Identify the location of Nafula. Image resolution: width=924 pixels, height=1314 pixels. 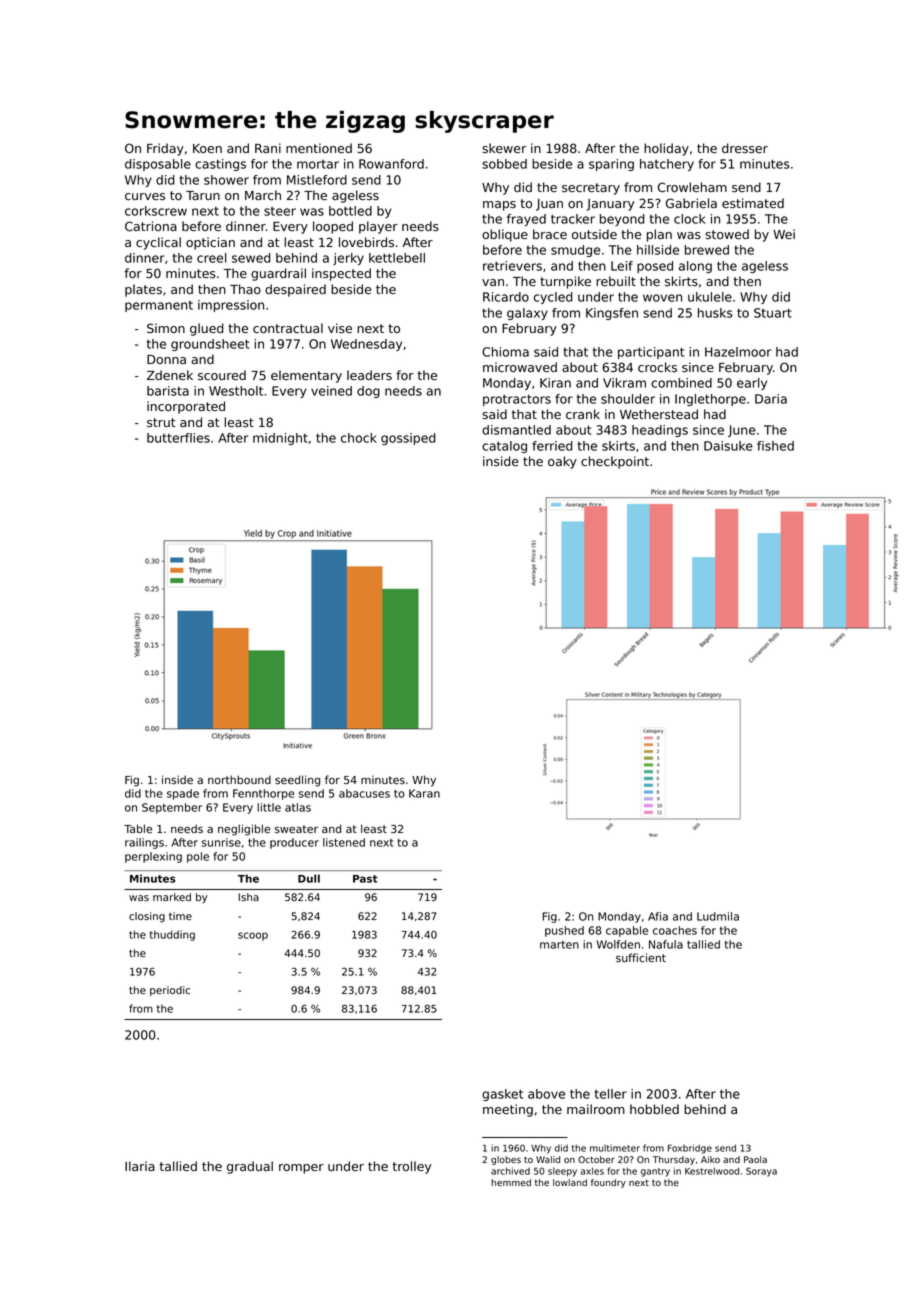
(666, 944).
